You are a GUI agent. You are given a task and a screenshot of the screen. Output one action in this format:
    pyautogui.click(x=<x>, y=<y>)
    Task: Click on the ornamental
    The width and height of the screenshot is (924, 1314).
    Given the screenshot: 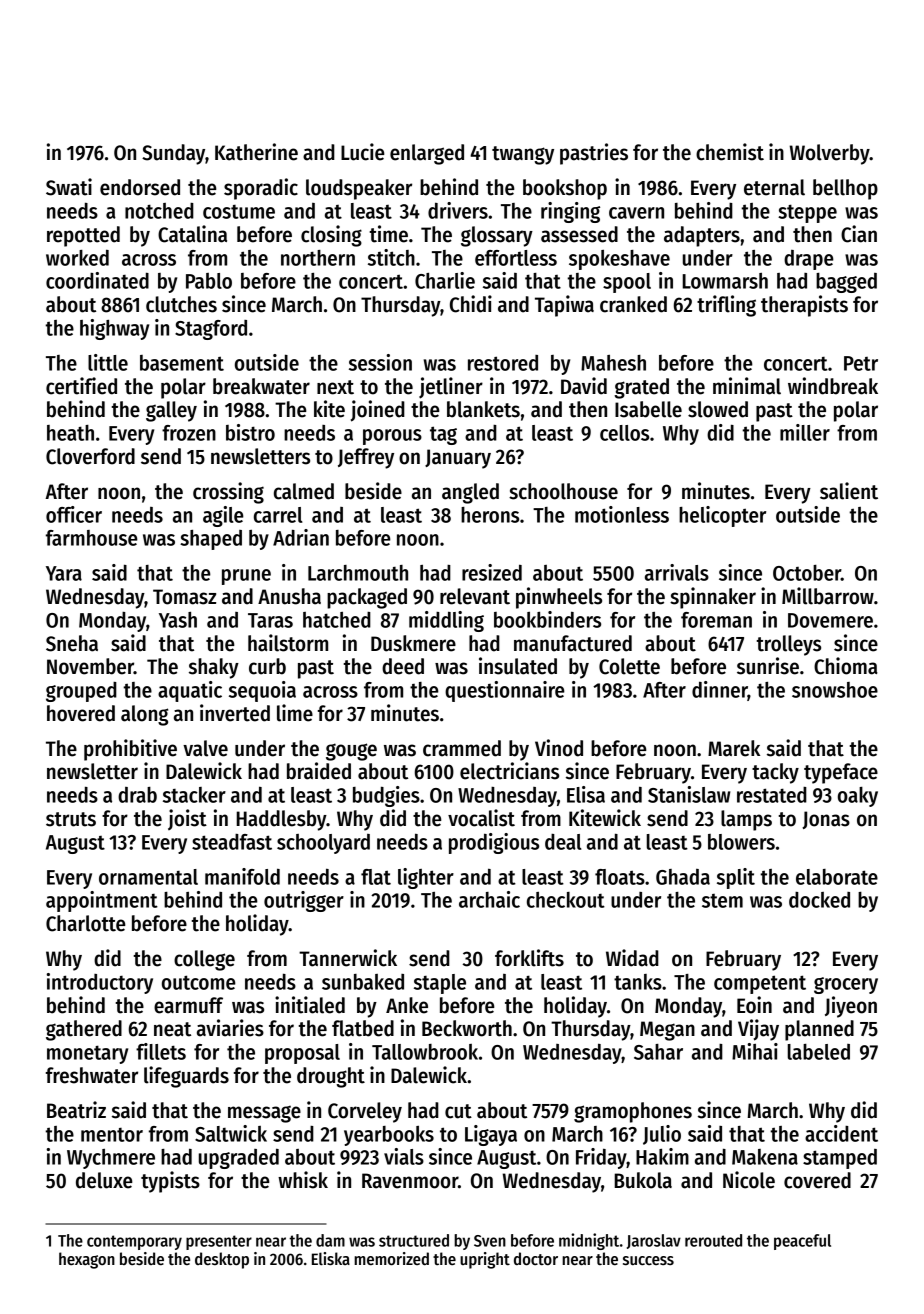 What is the action you would take?
    pyautogui.click(x=148, y=877)
